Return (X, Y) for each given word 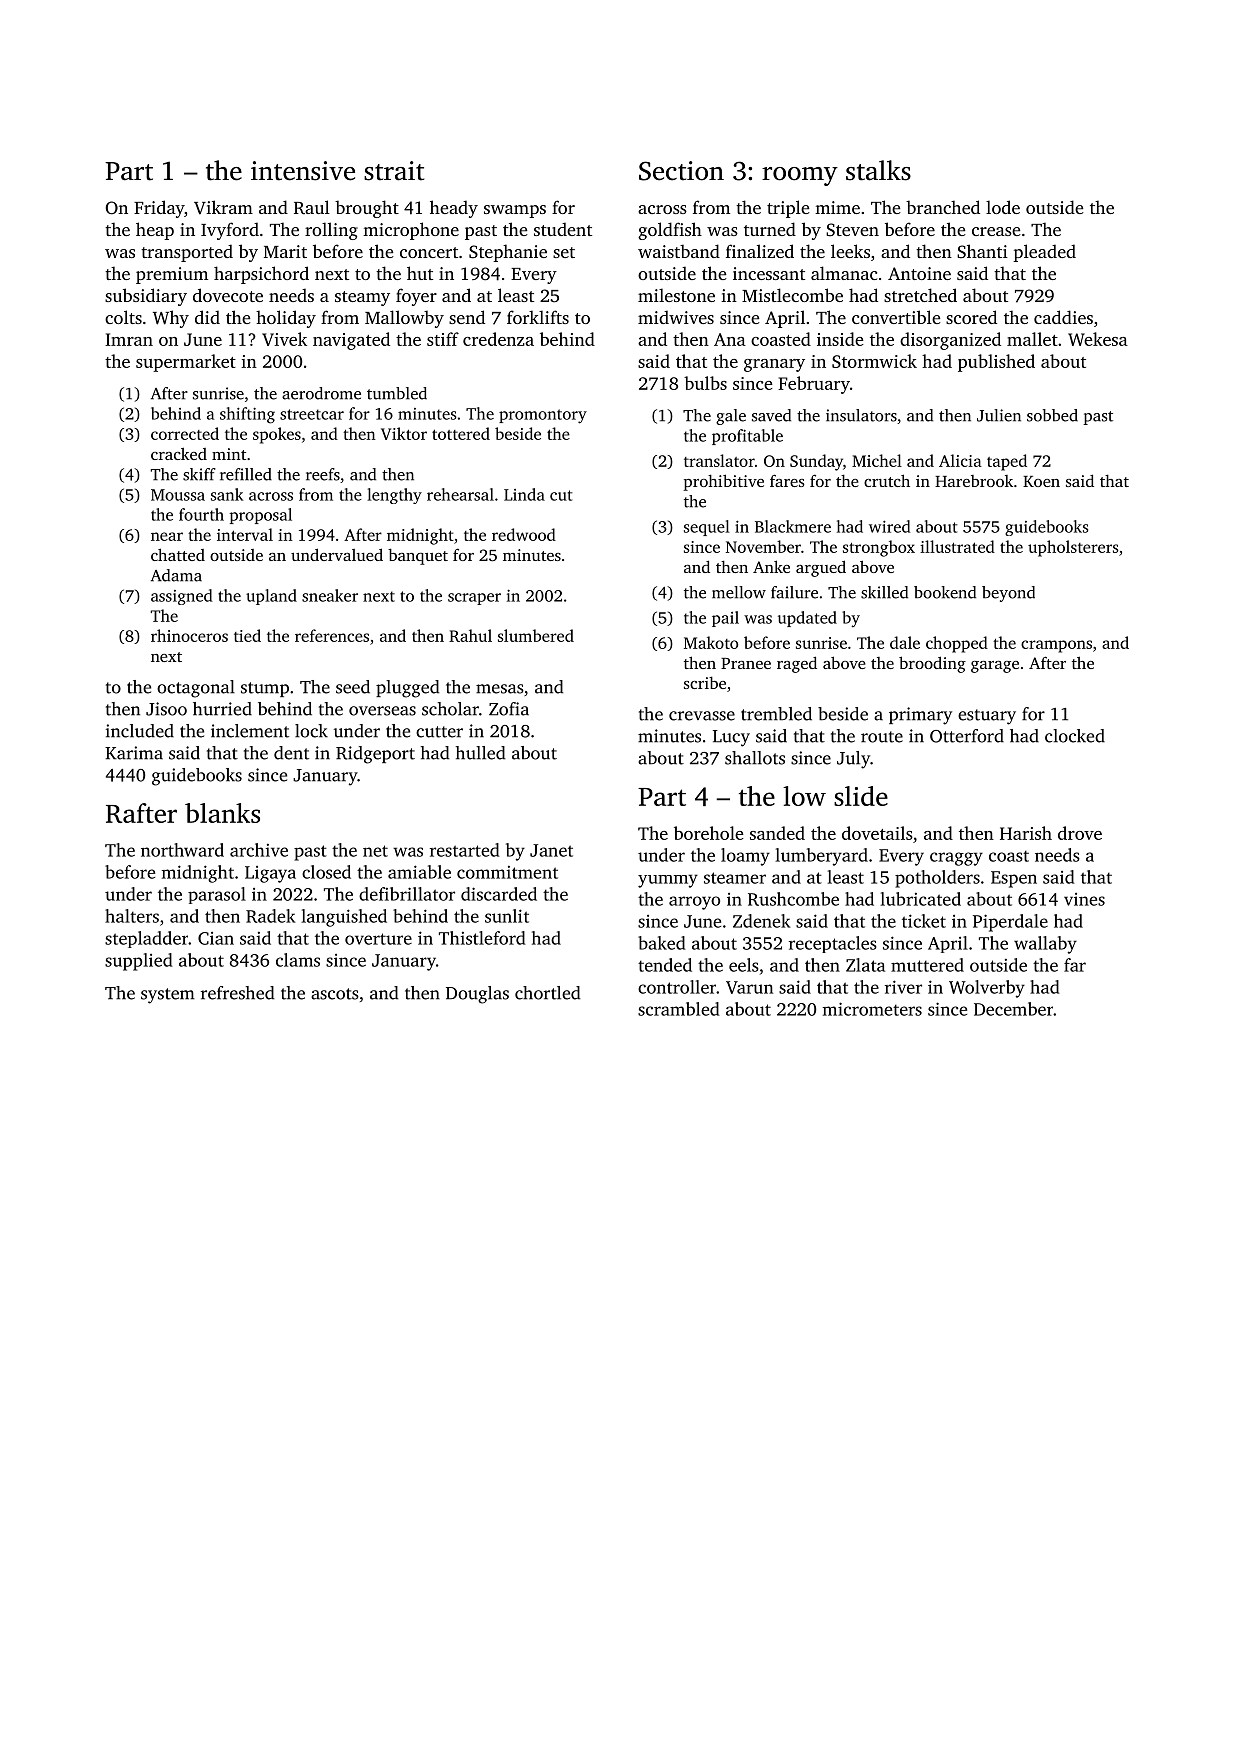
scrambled (679, 1009)
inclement (250, 731)
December (1014, 1009)
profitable (747, 437)
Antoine (919, 273)
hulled (480, 753)
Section (681, 171)
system (168, 996)
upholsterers (1073, 548)
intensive (303, 171)
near (167, 536)
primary (920, 716)
